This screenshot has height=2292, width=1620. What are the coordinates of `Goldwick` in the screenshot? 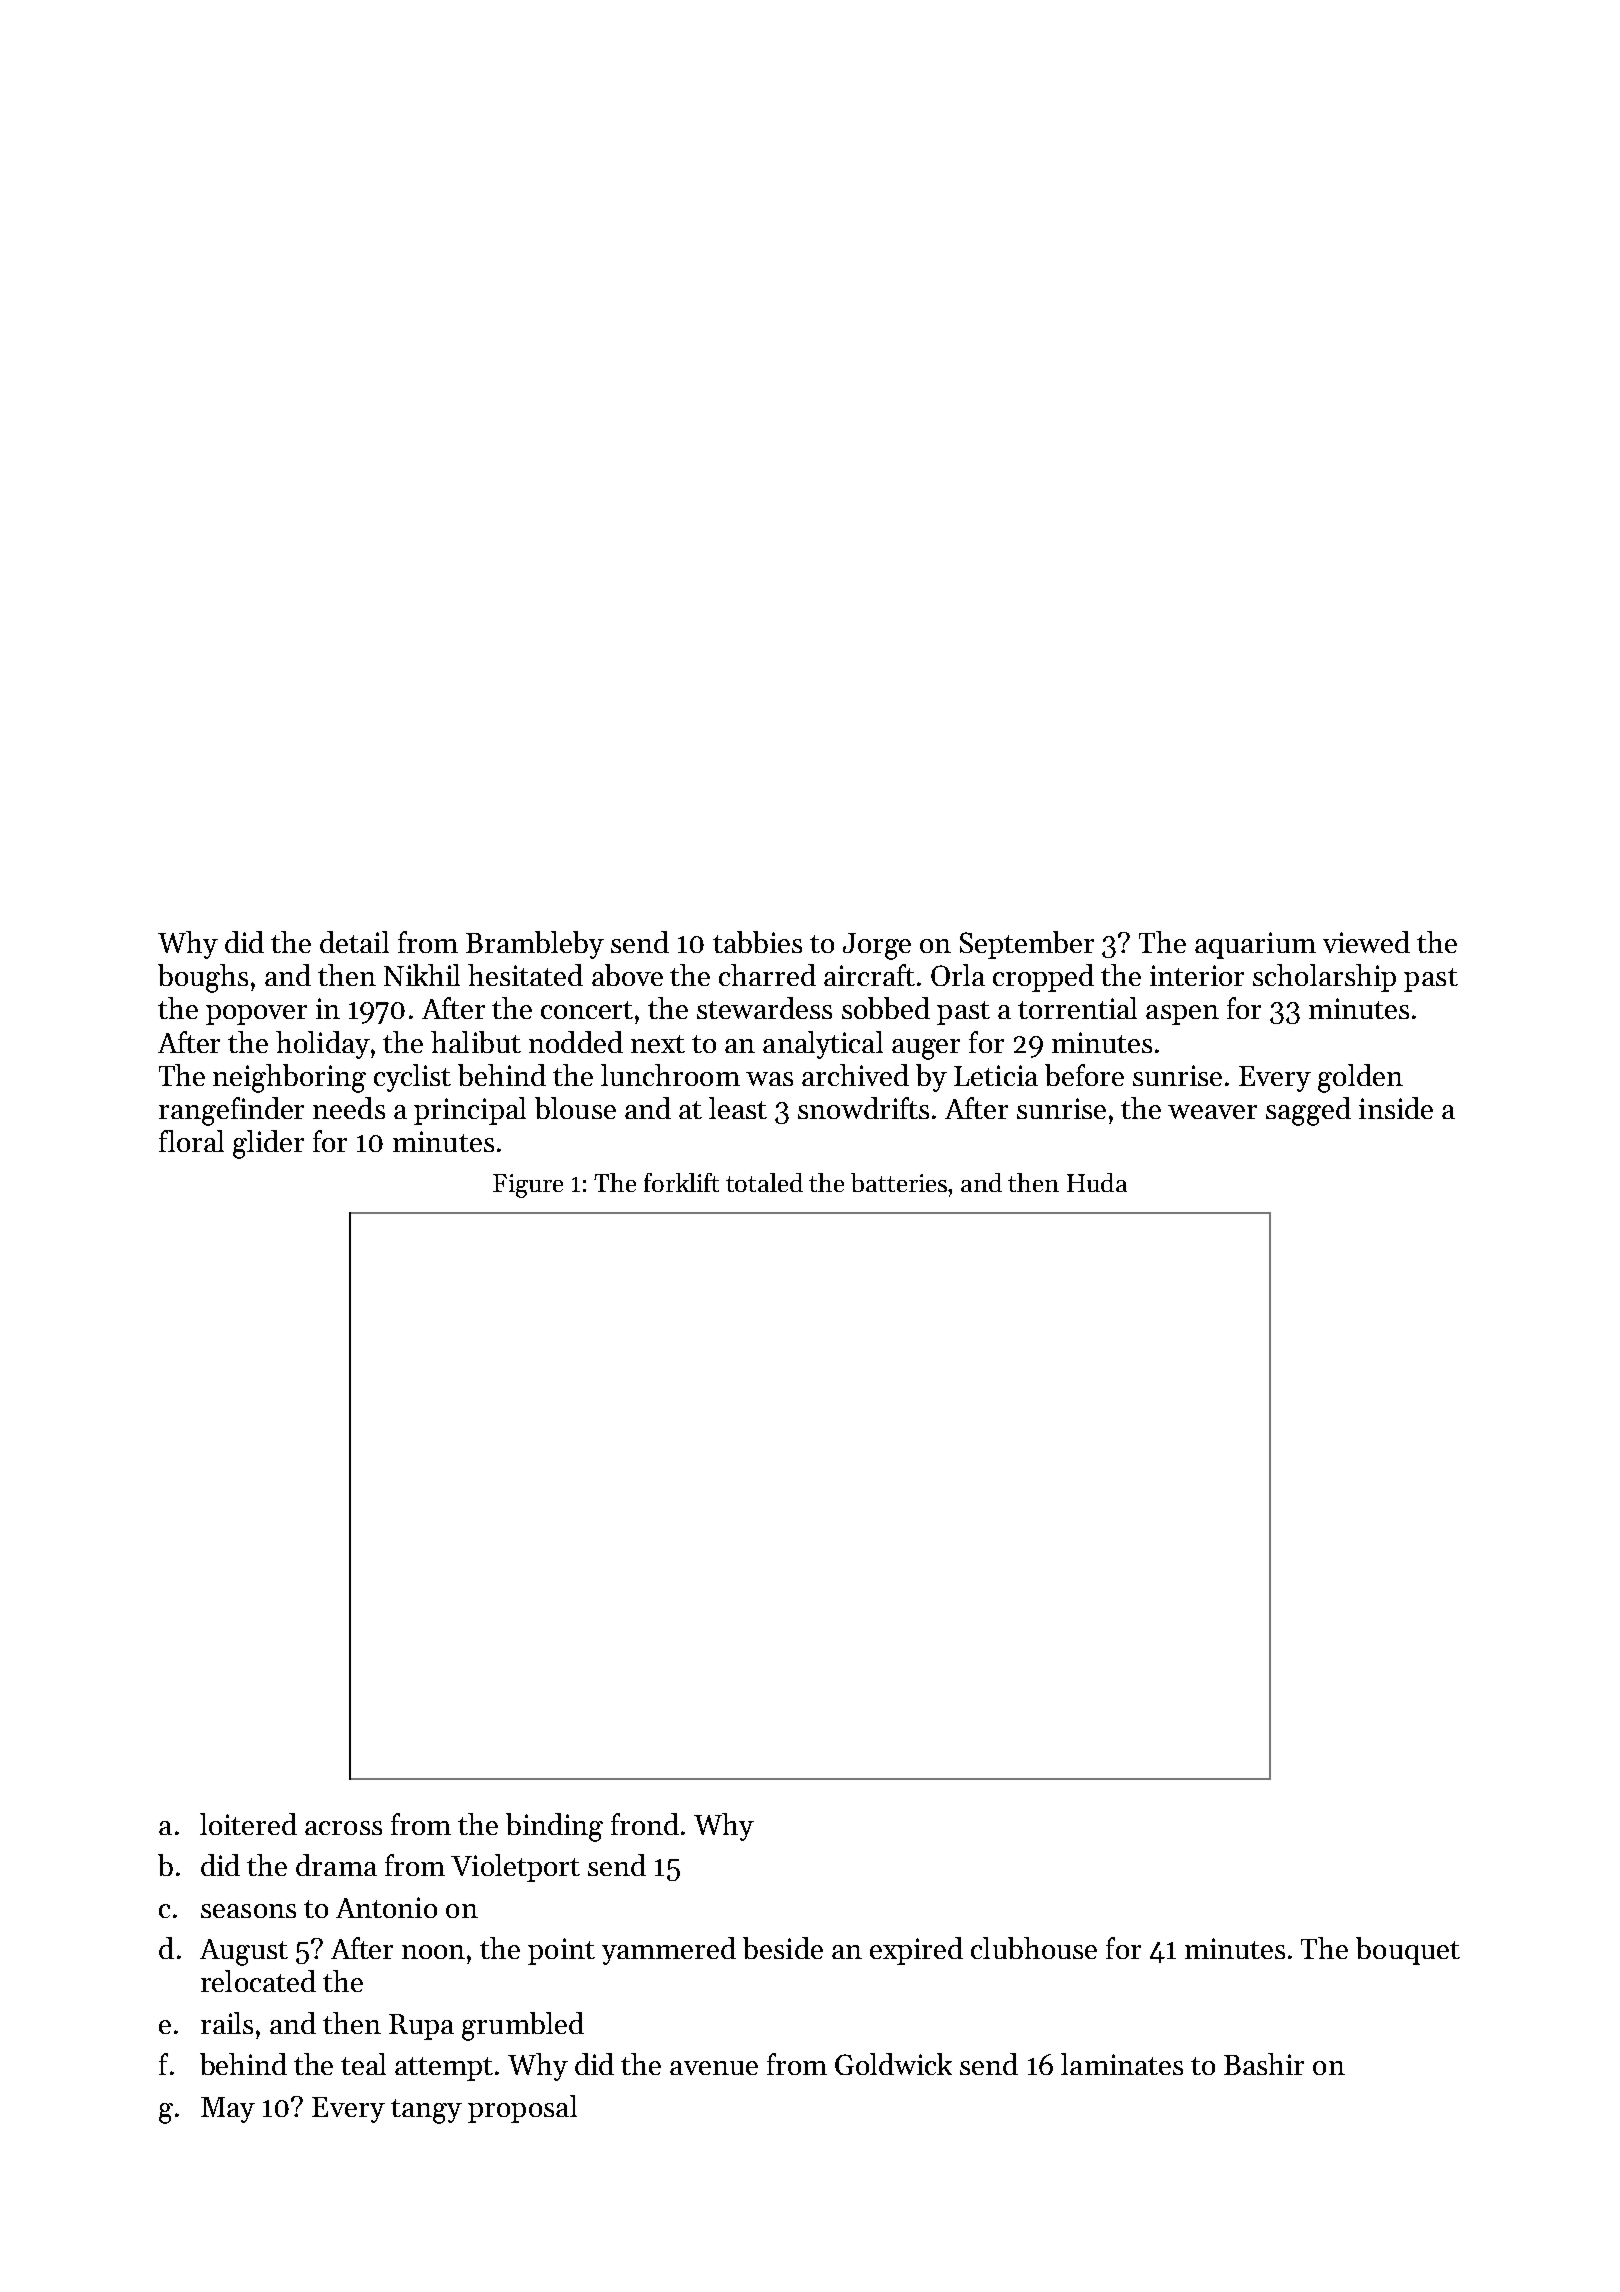 It's located at (893, 2064).
